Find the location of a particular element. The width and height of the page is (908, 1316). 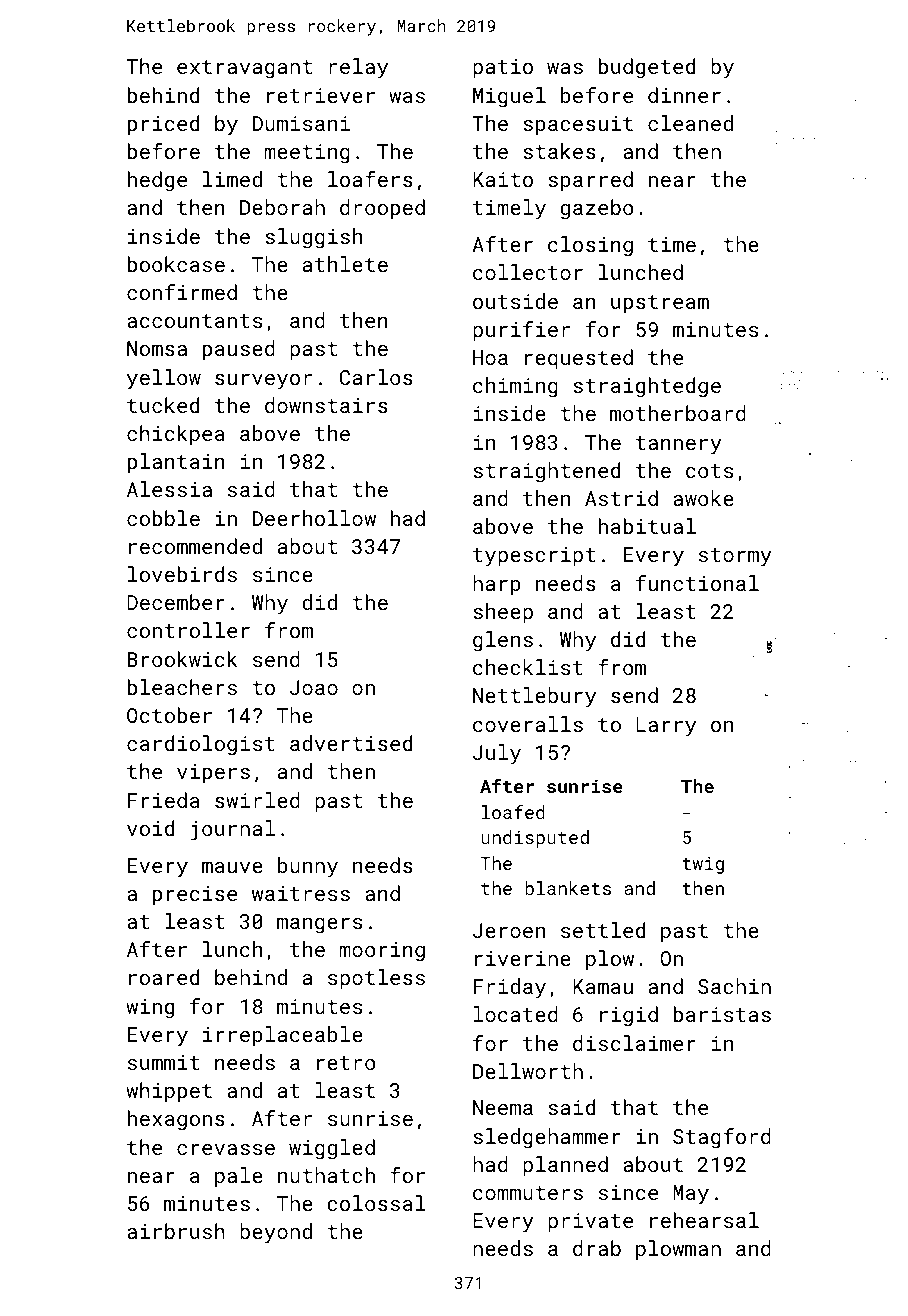

mauve is located at coordinates (232, 867).
